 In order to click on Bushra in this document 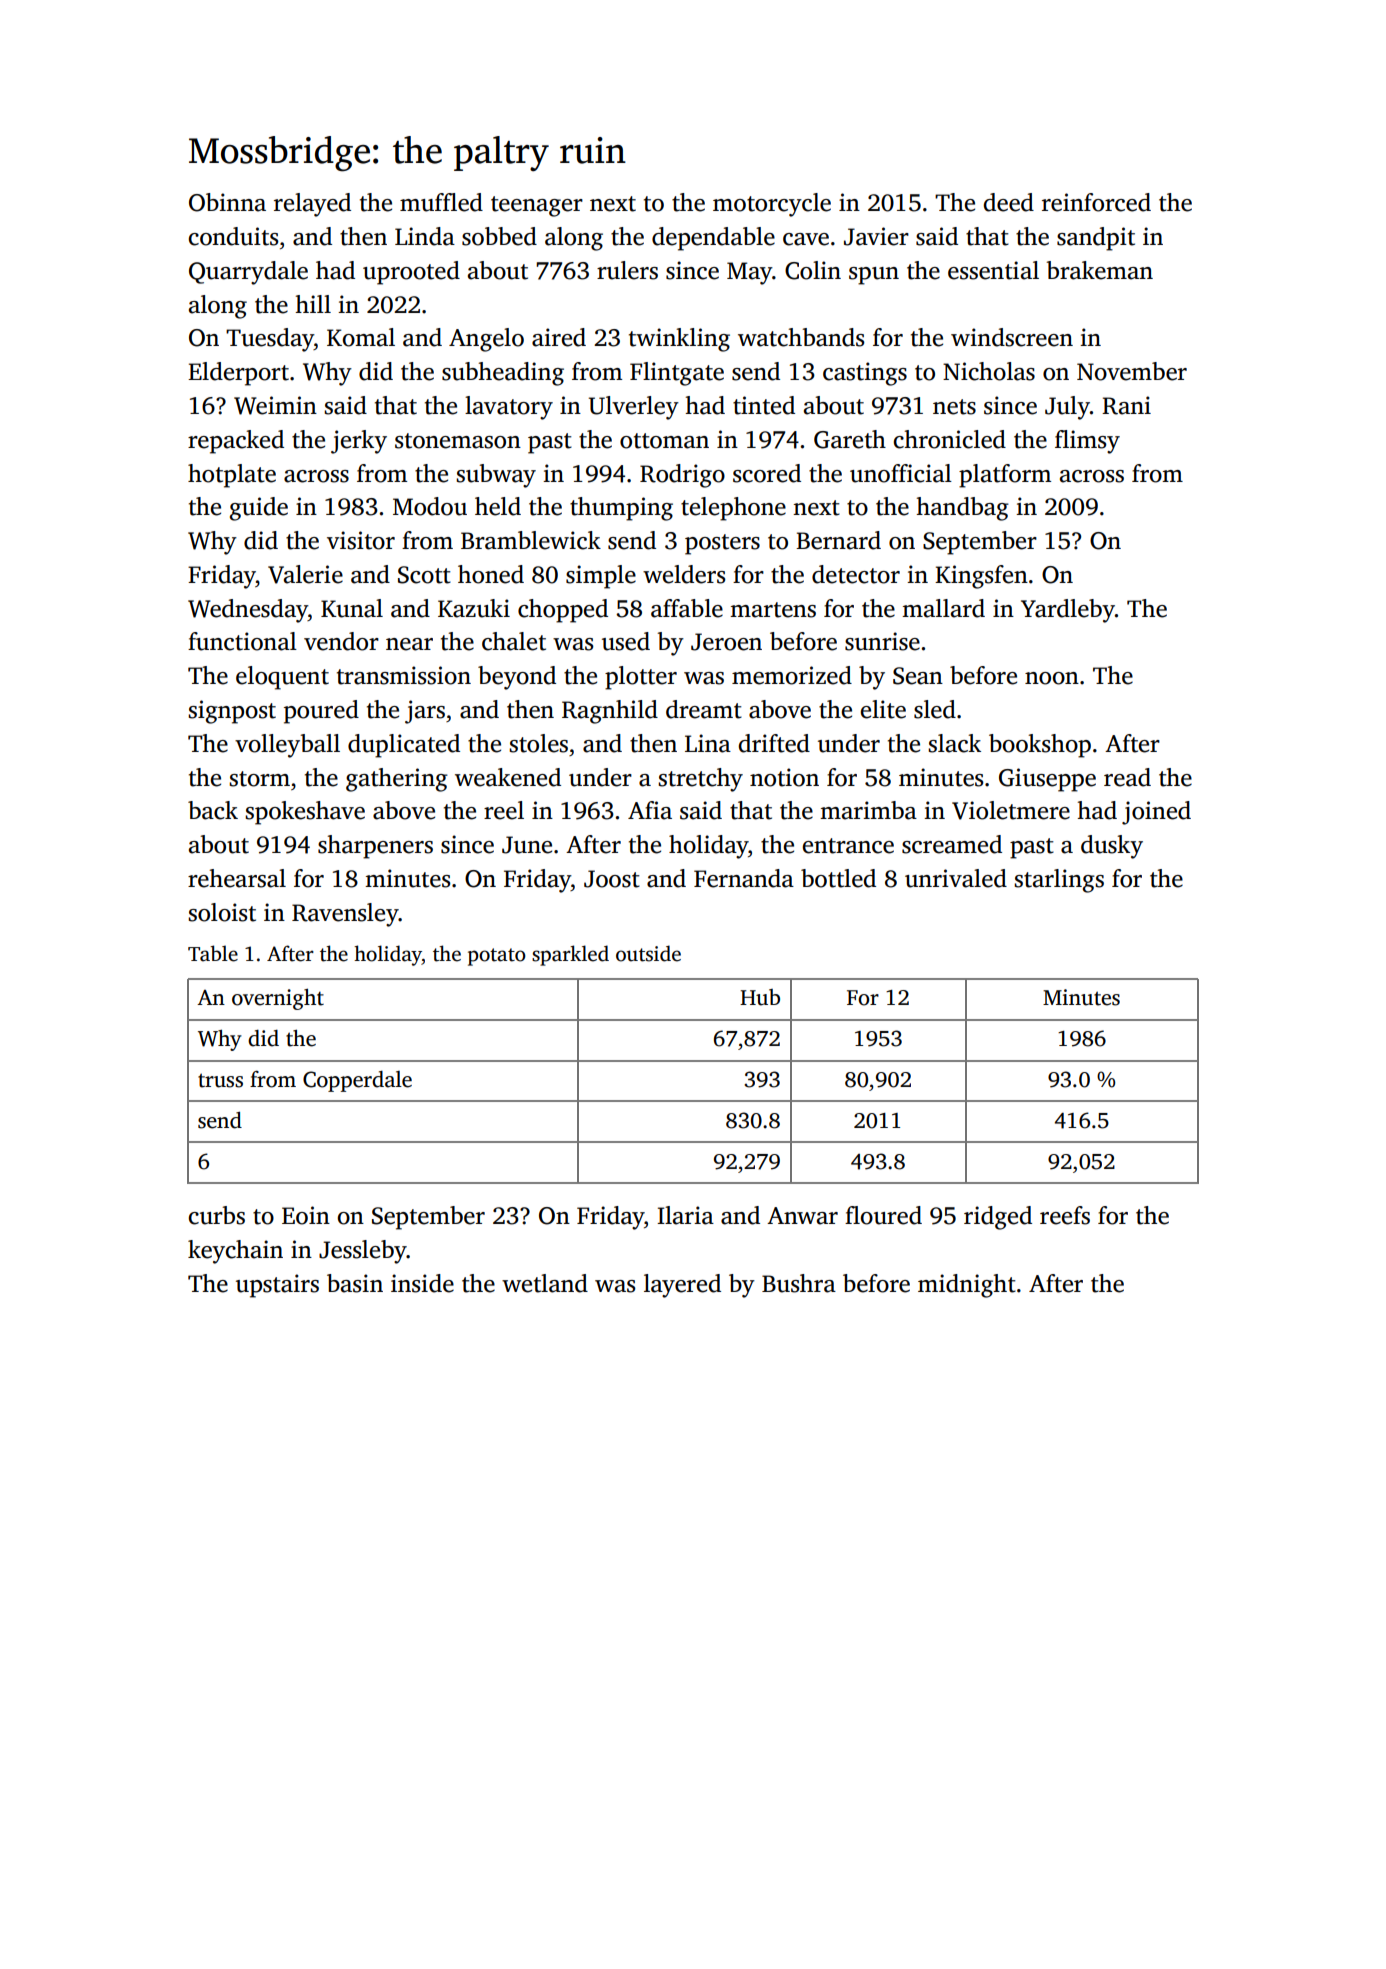, I will do `click(799, 1283)`.
